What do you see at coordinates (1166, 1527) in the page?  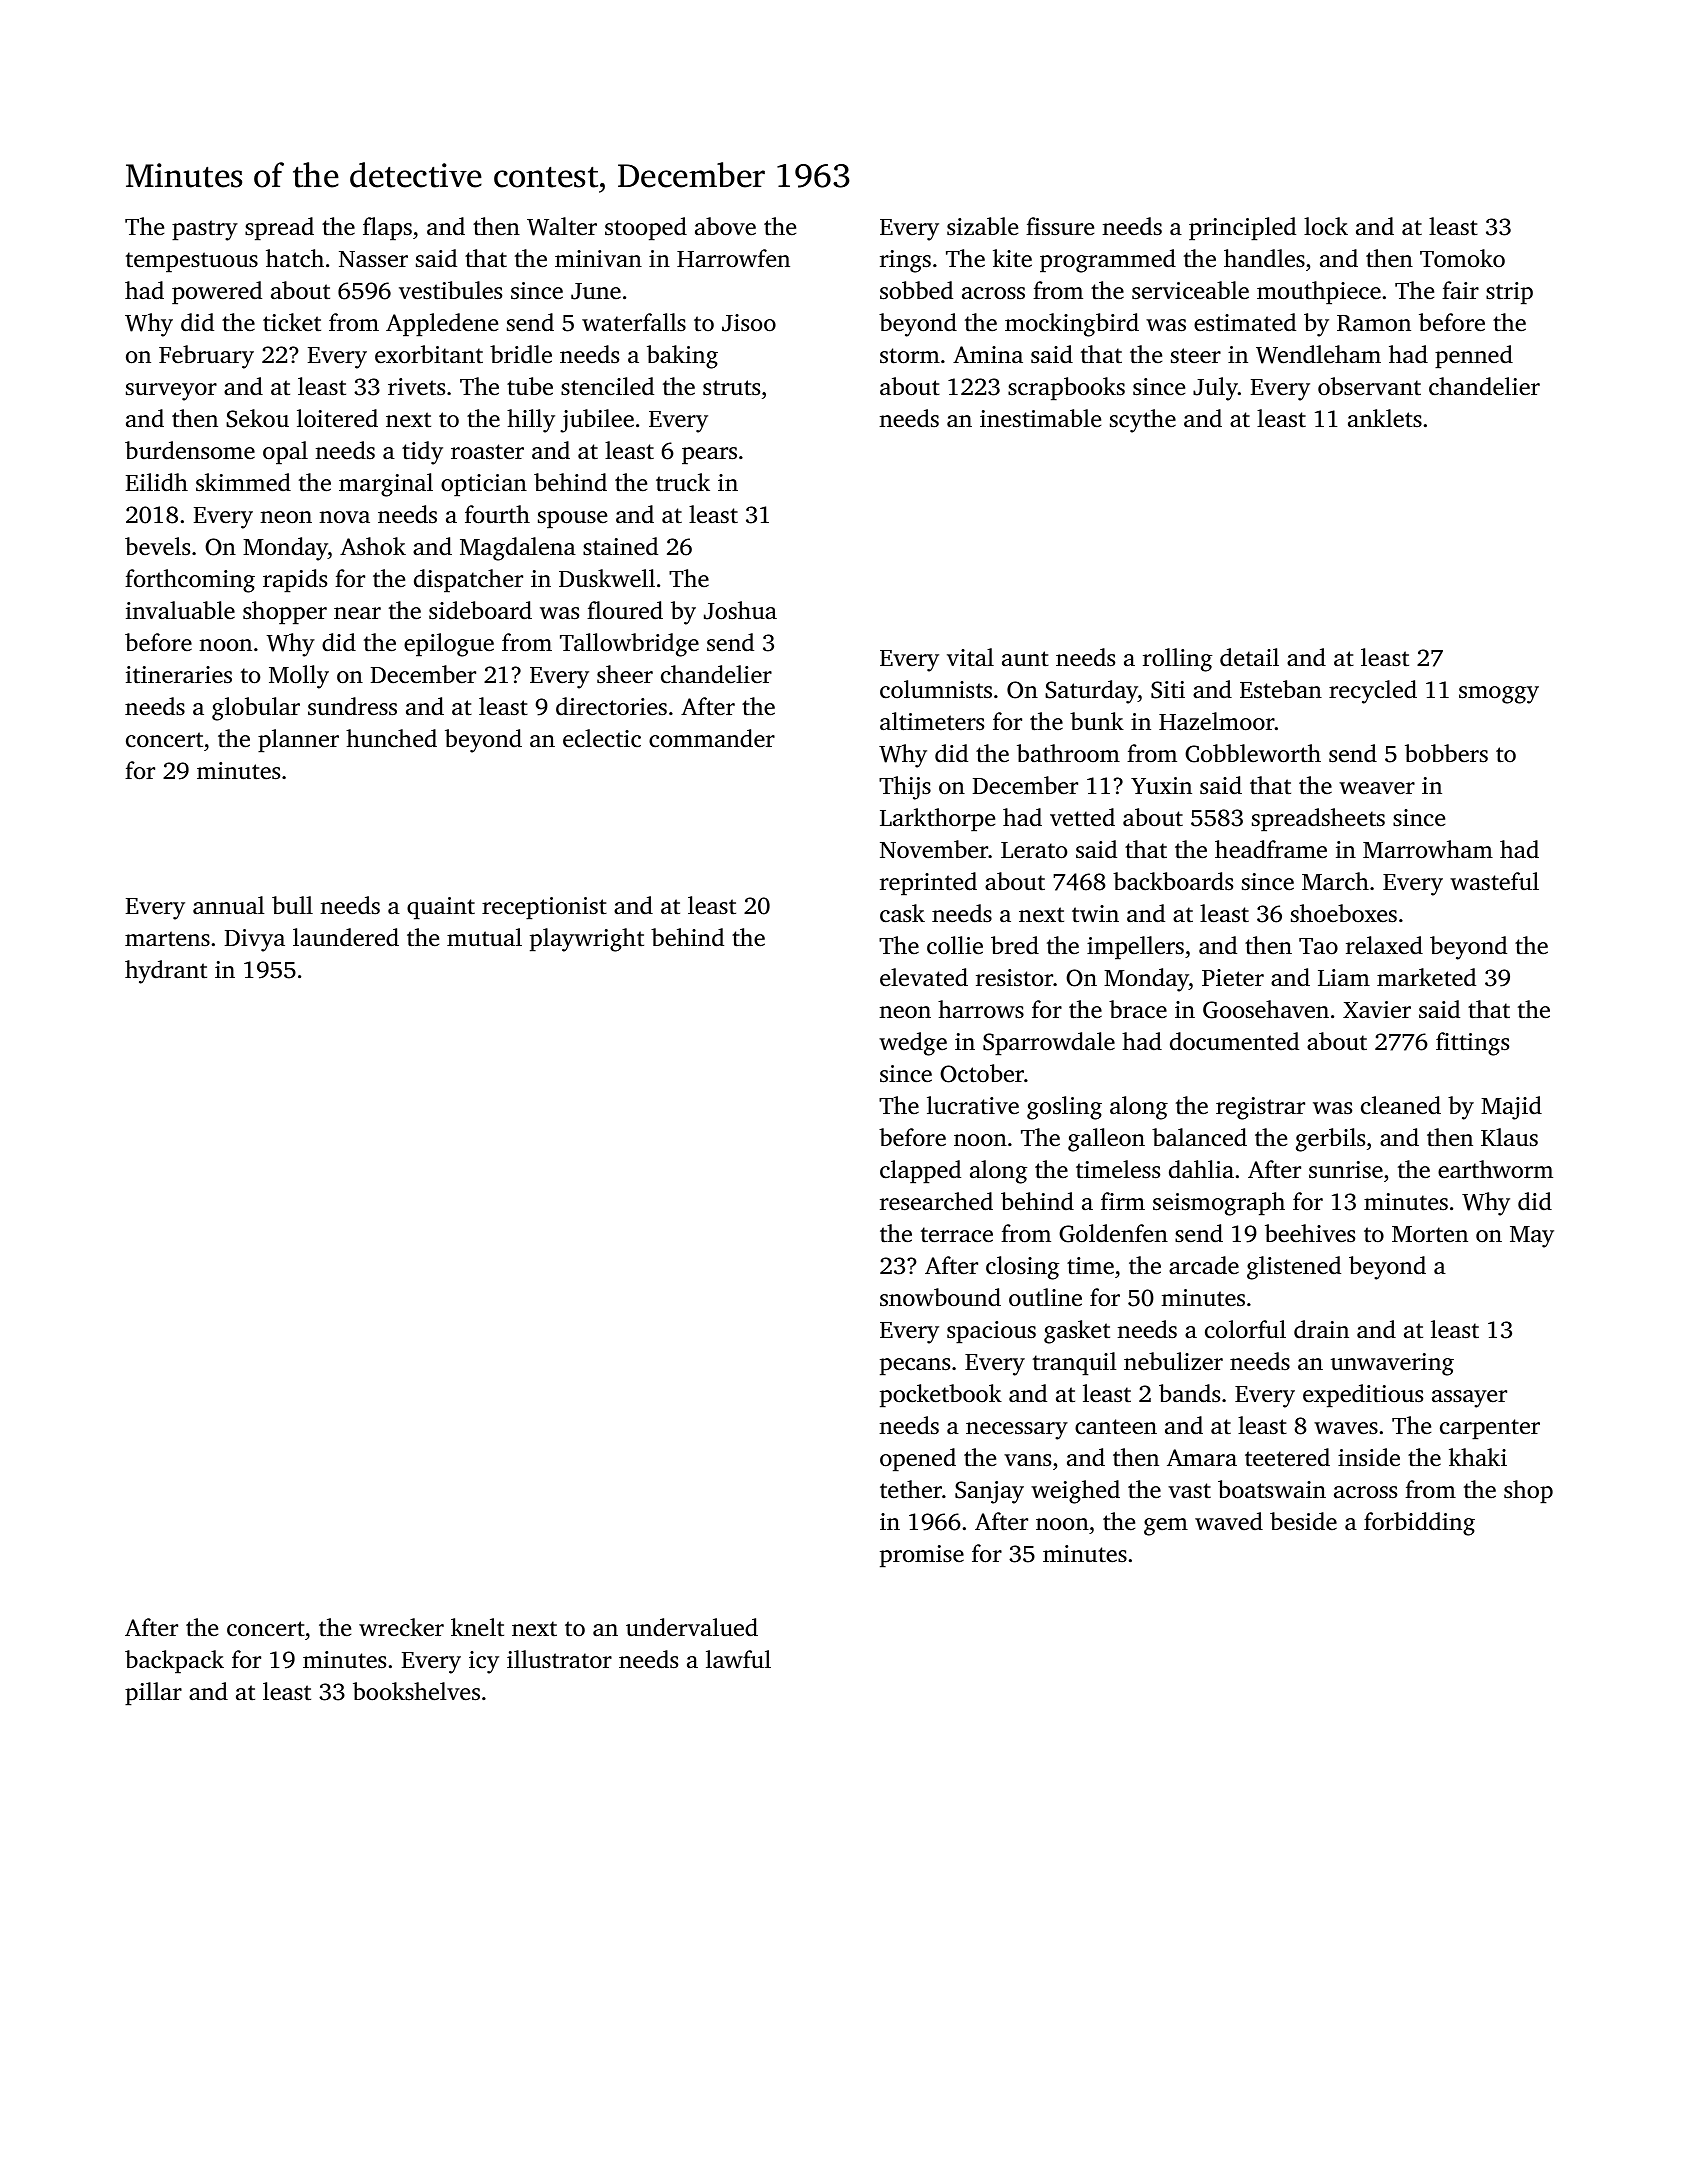 I see `gem` at bounding box center [1166, 1527].
